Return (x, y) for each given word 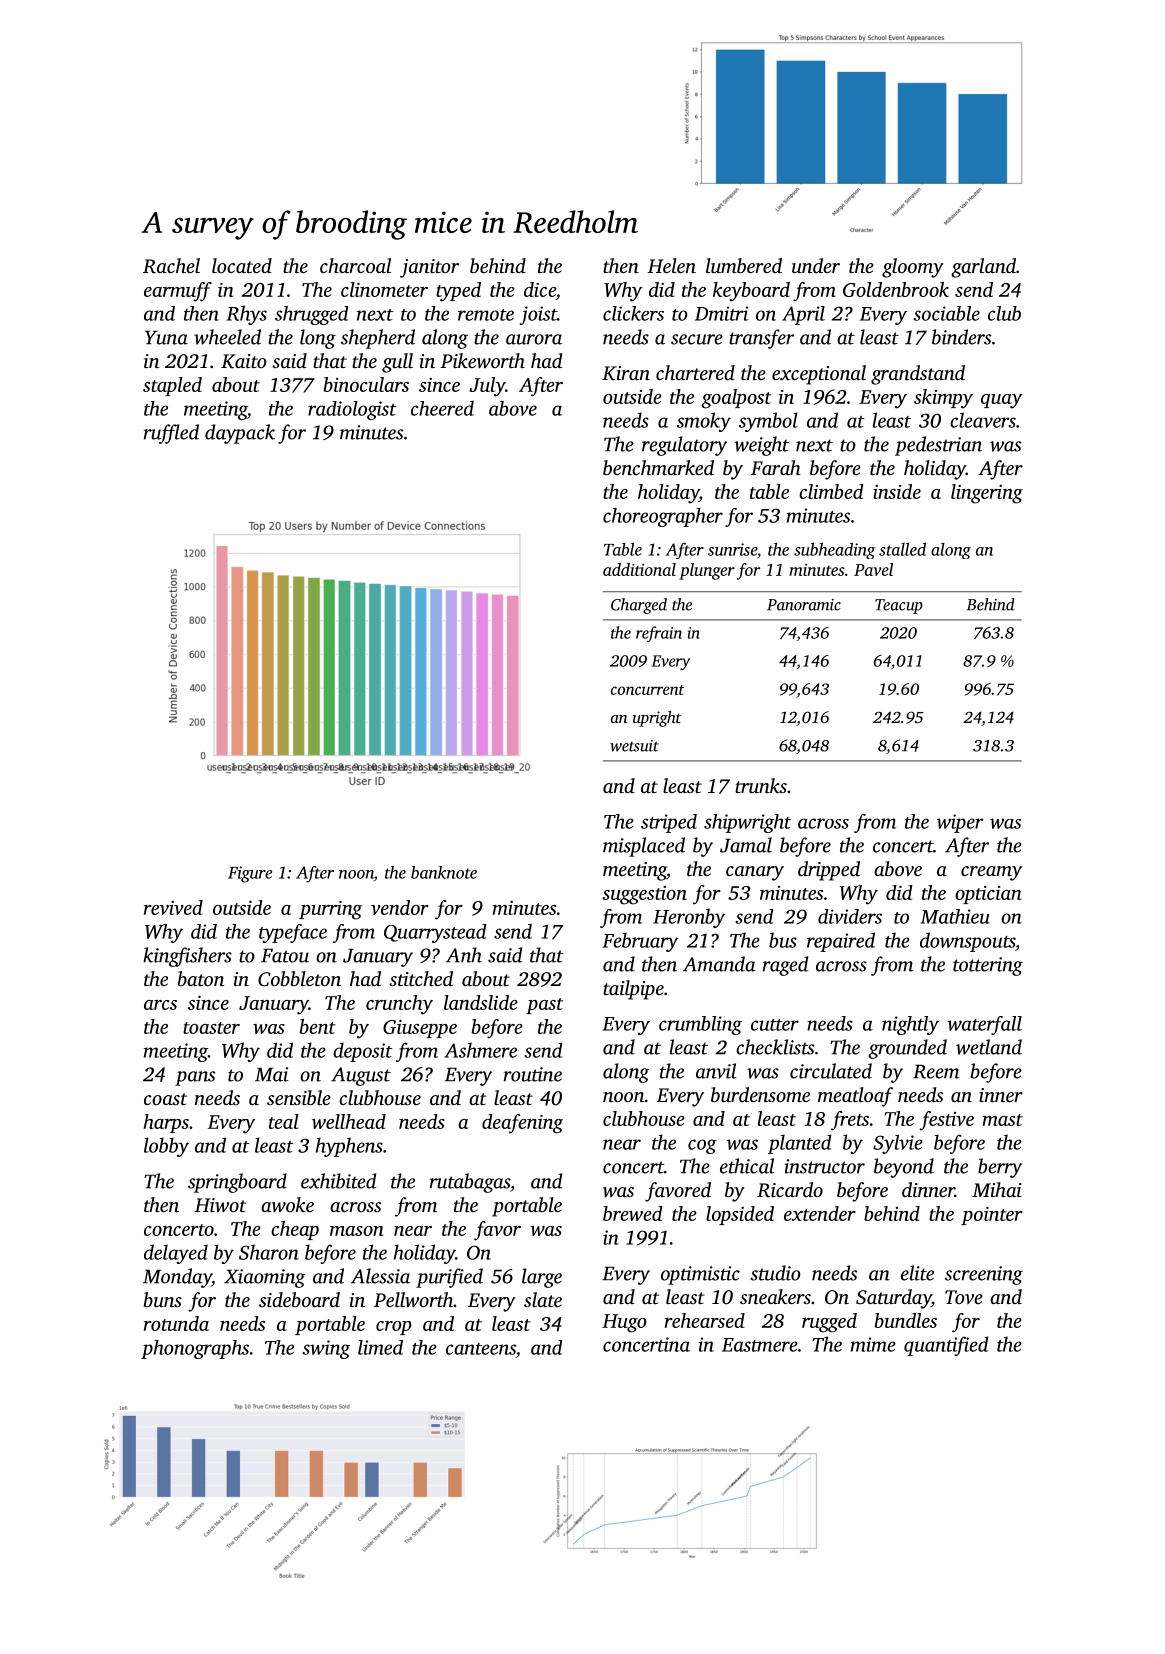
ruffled (171, 434)
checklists (775, 1047)
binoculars (366, 384)
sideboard (299, 1299)
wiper (960, 823)
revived (173, 907)
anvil (716, 1071)
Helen (671, 265)
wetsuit (634, 746)
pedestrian (938, 446)
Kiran (626, 373)
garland (983, 268)
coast (165, 1099)
